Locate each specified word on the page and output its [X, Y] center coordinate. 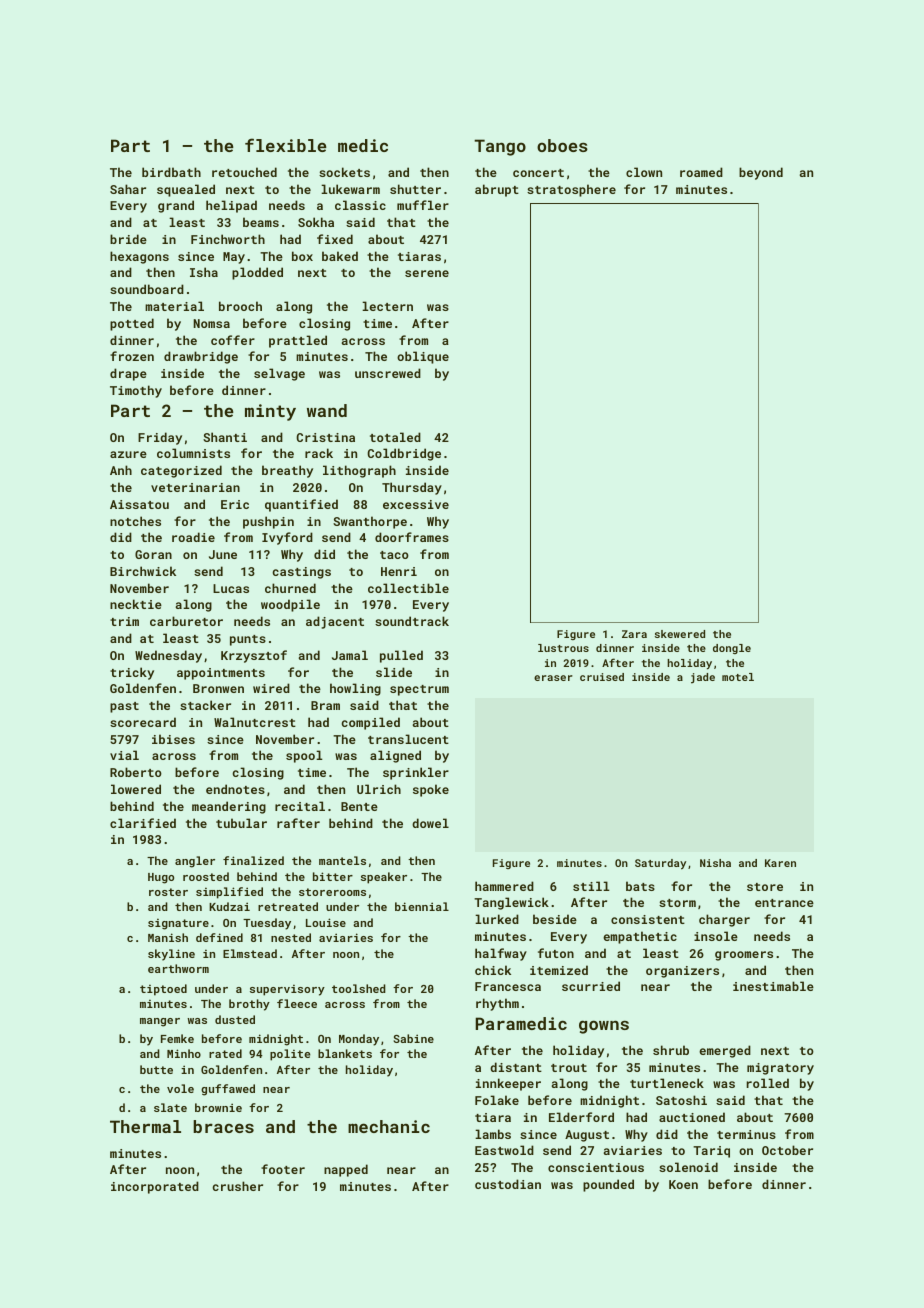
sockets [344, 172]
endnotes [235, 789]
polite [290, 1055]
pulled [401, 656]
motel [738, 677]
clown [644, 172]
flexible [286, 145]
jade [703, 678]
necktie [136, 604]
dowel [430, 823]
